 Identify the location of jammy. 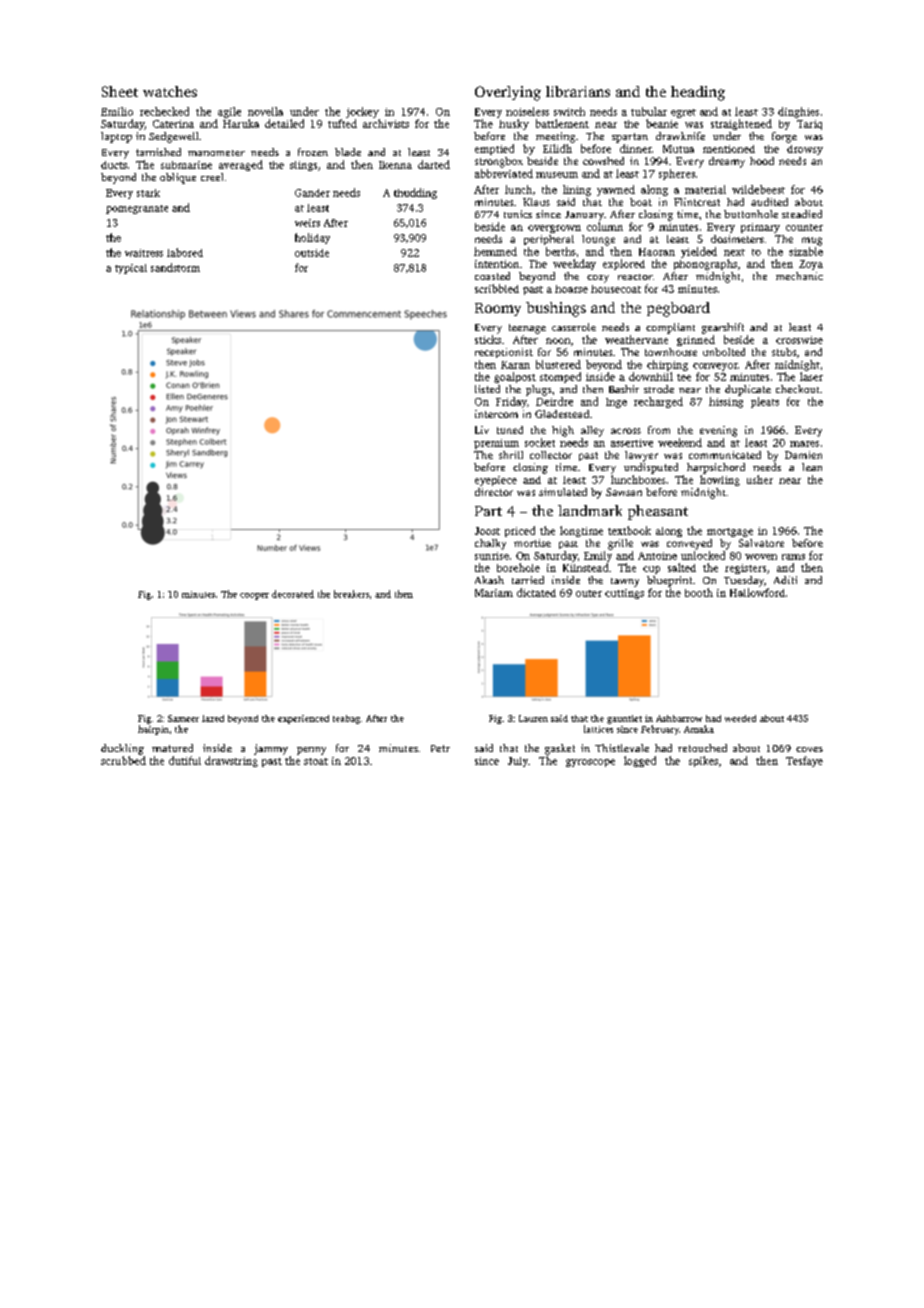
(271, 749).
